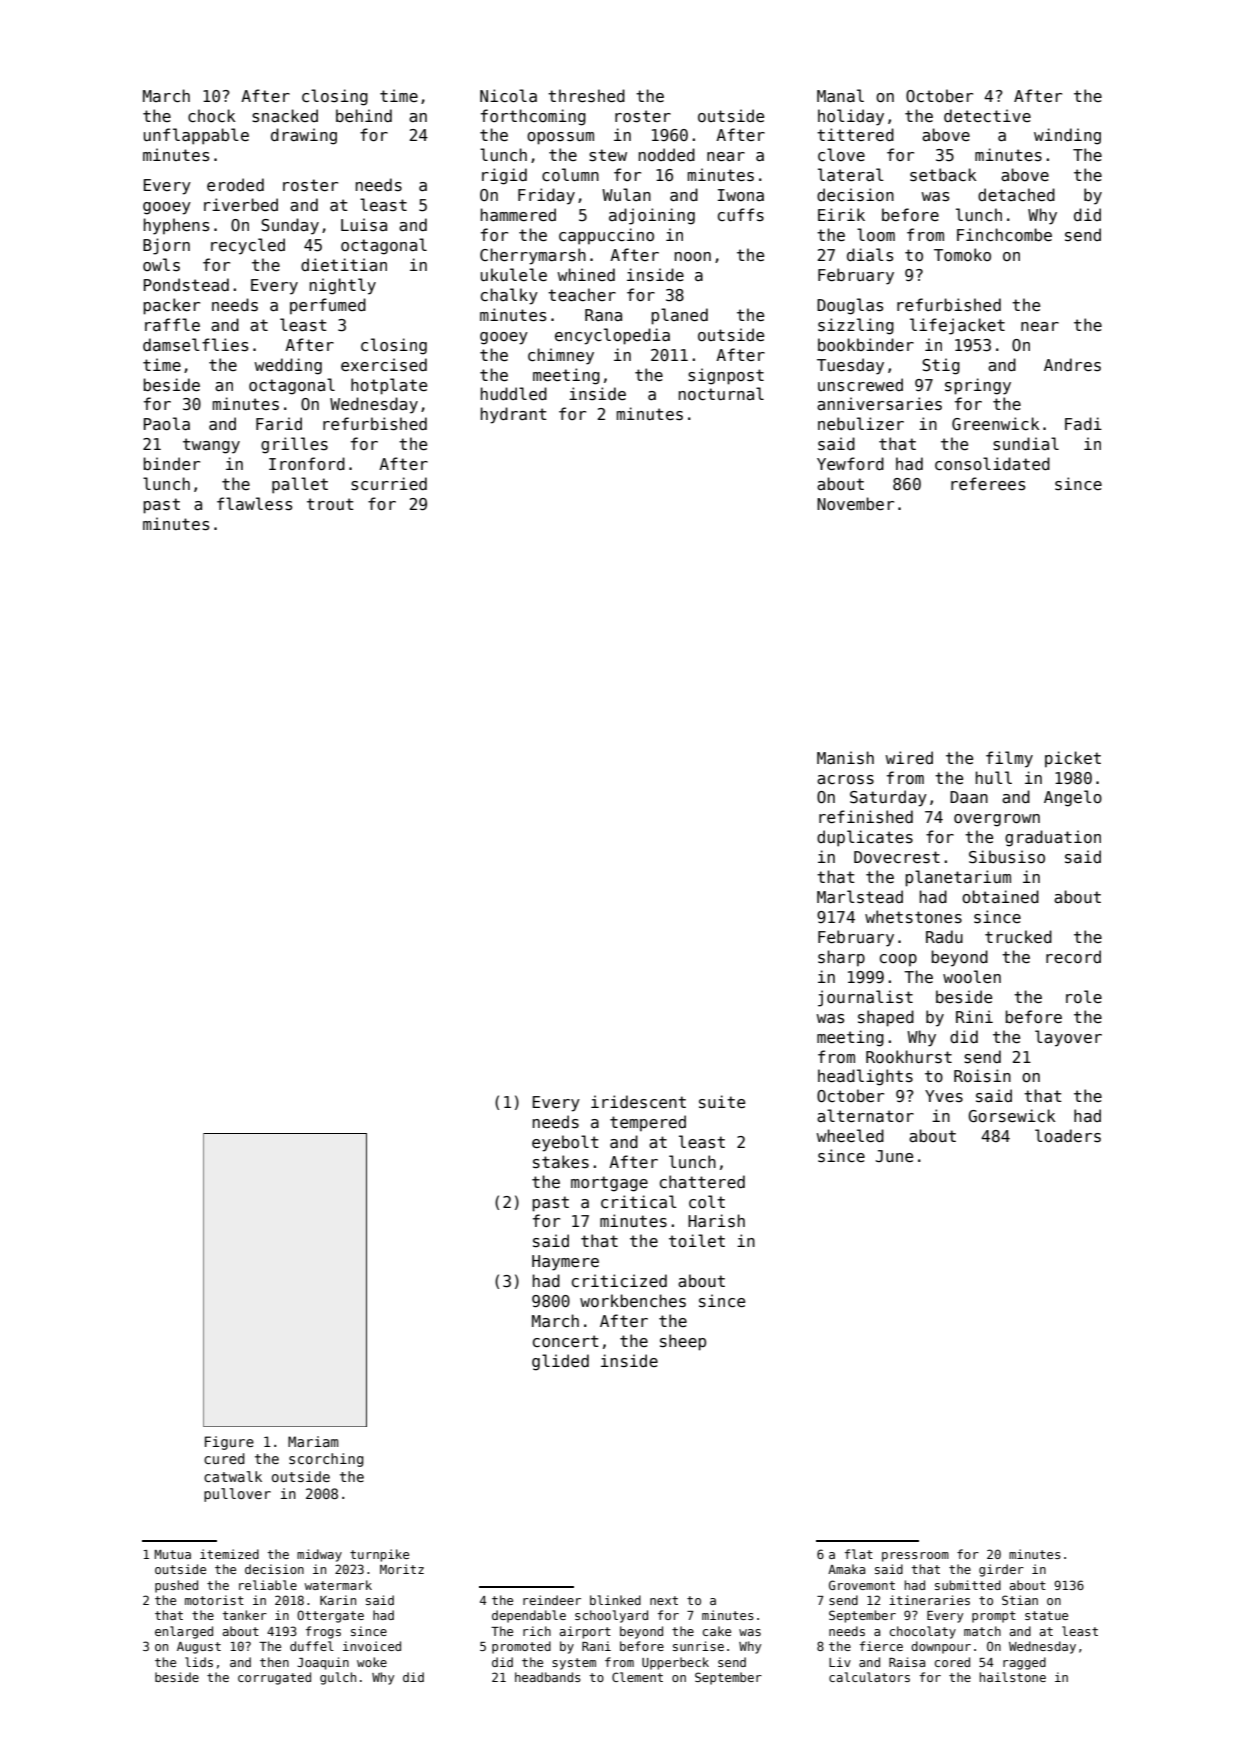 Image resolution: width=1245 pixels, height=1760 pixels. I want to click on June, so click(894, 1156).
